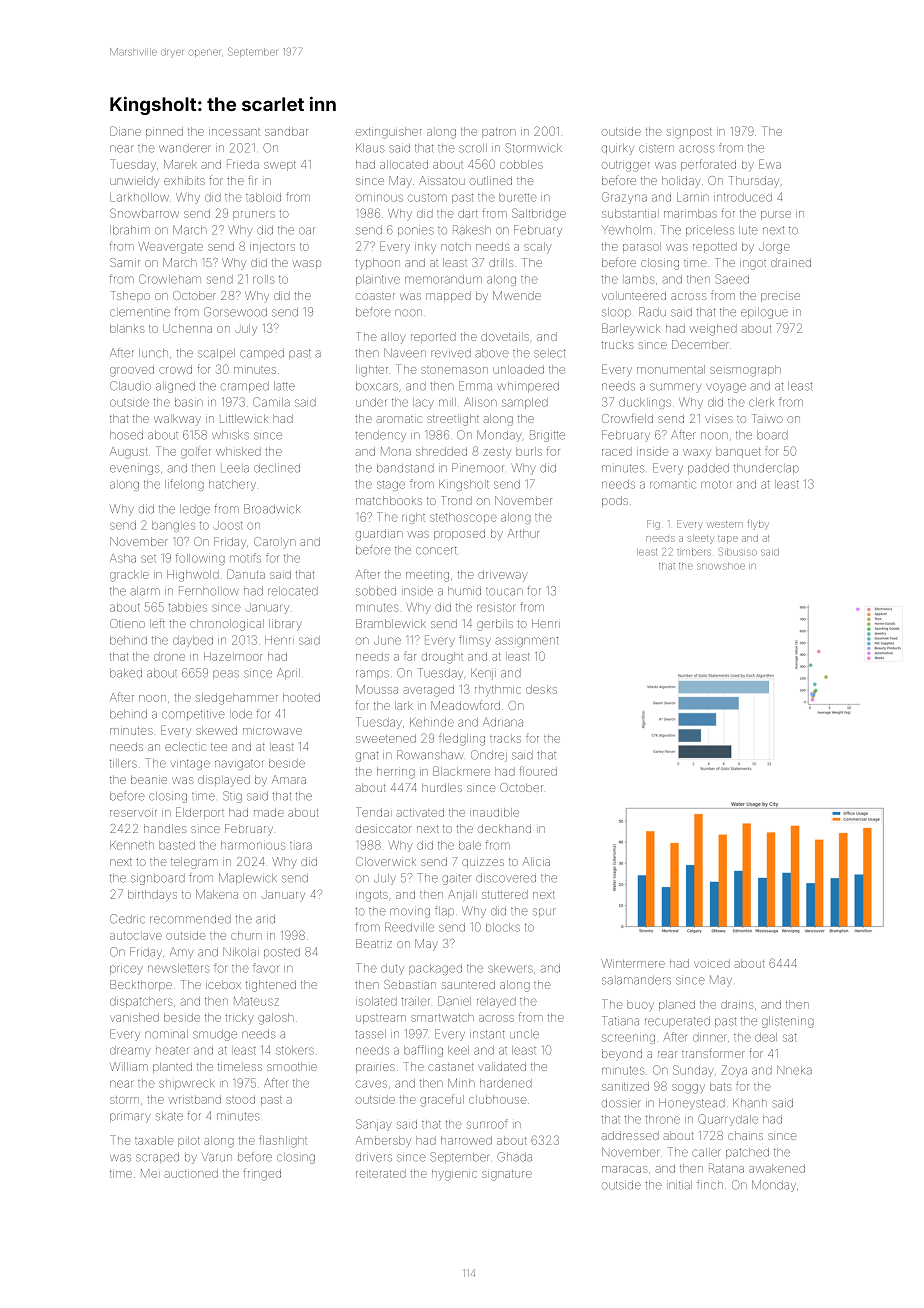  Describe the element at coordinates (169, 1116) in the screenshot. I see `skate` at that location.
